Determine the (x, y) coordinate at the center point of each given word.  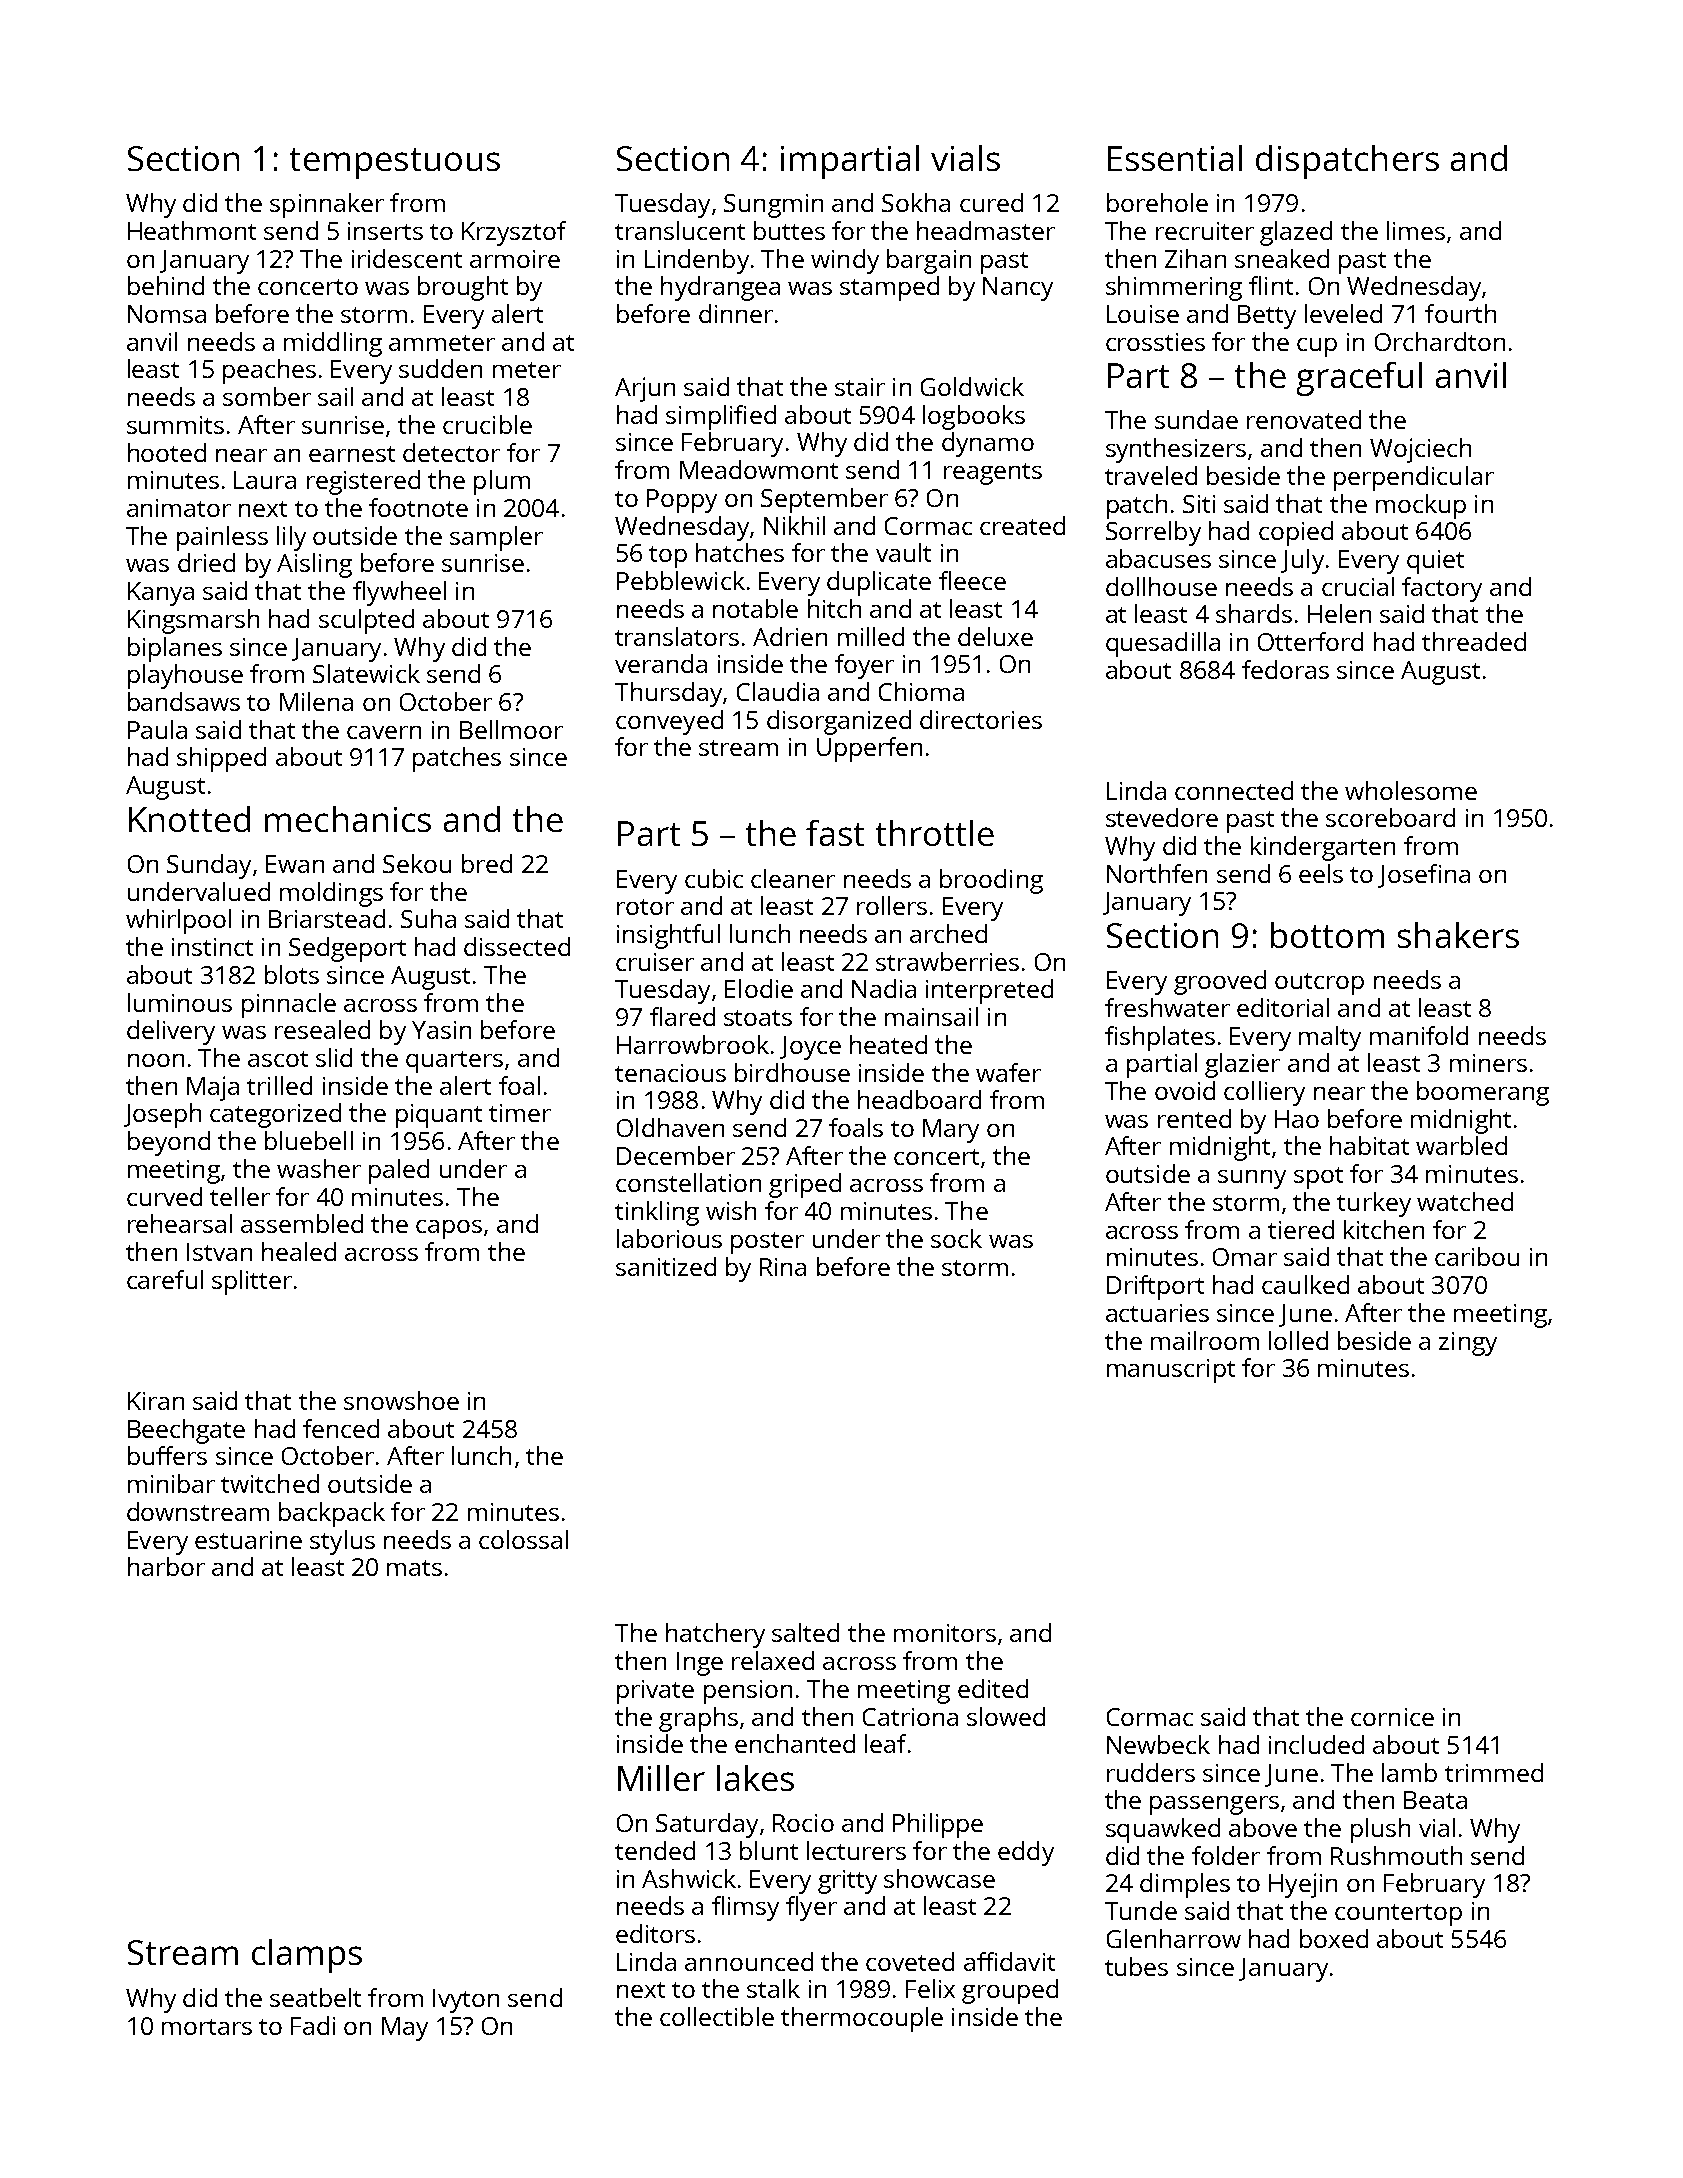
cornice (1392, 1717)
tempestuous (395, 163)
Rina (783, 1267)
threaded (1474, 641)
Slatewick (366, 673)
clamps (307, 1956)
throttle (935, 833)
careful (165, 1279)
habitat (1369, 1145)
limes (1416, 230)
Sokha (916, 202)
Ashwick (689, 1878)
